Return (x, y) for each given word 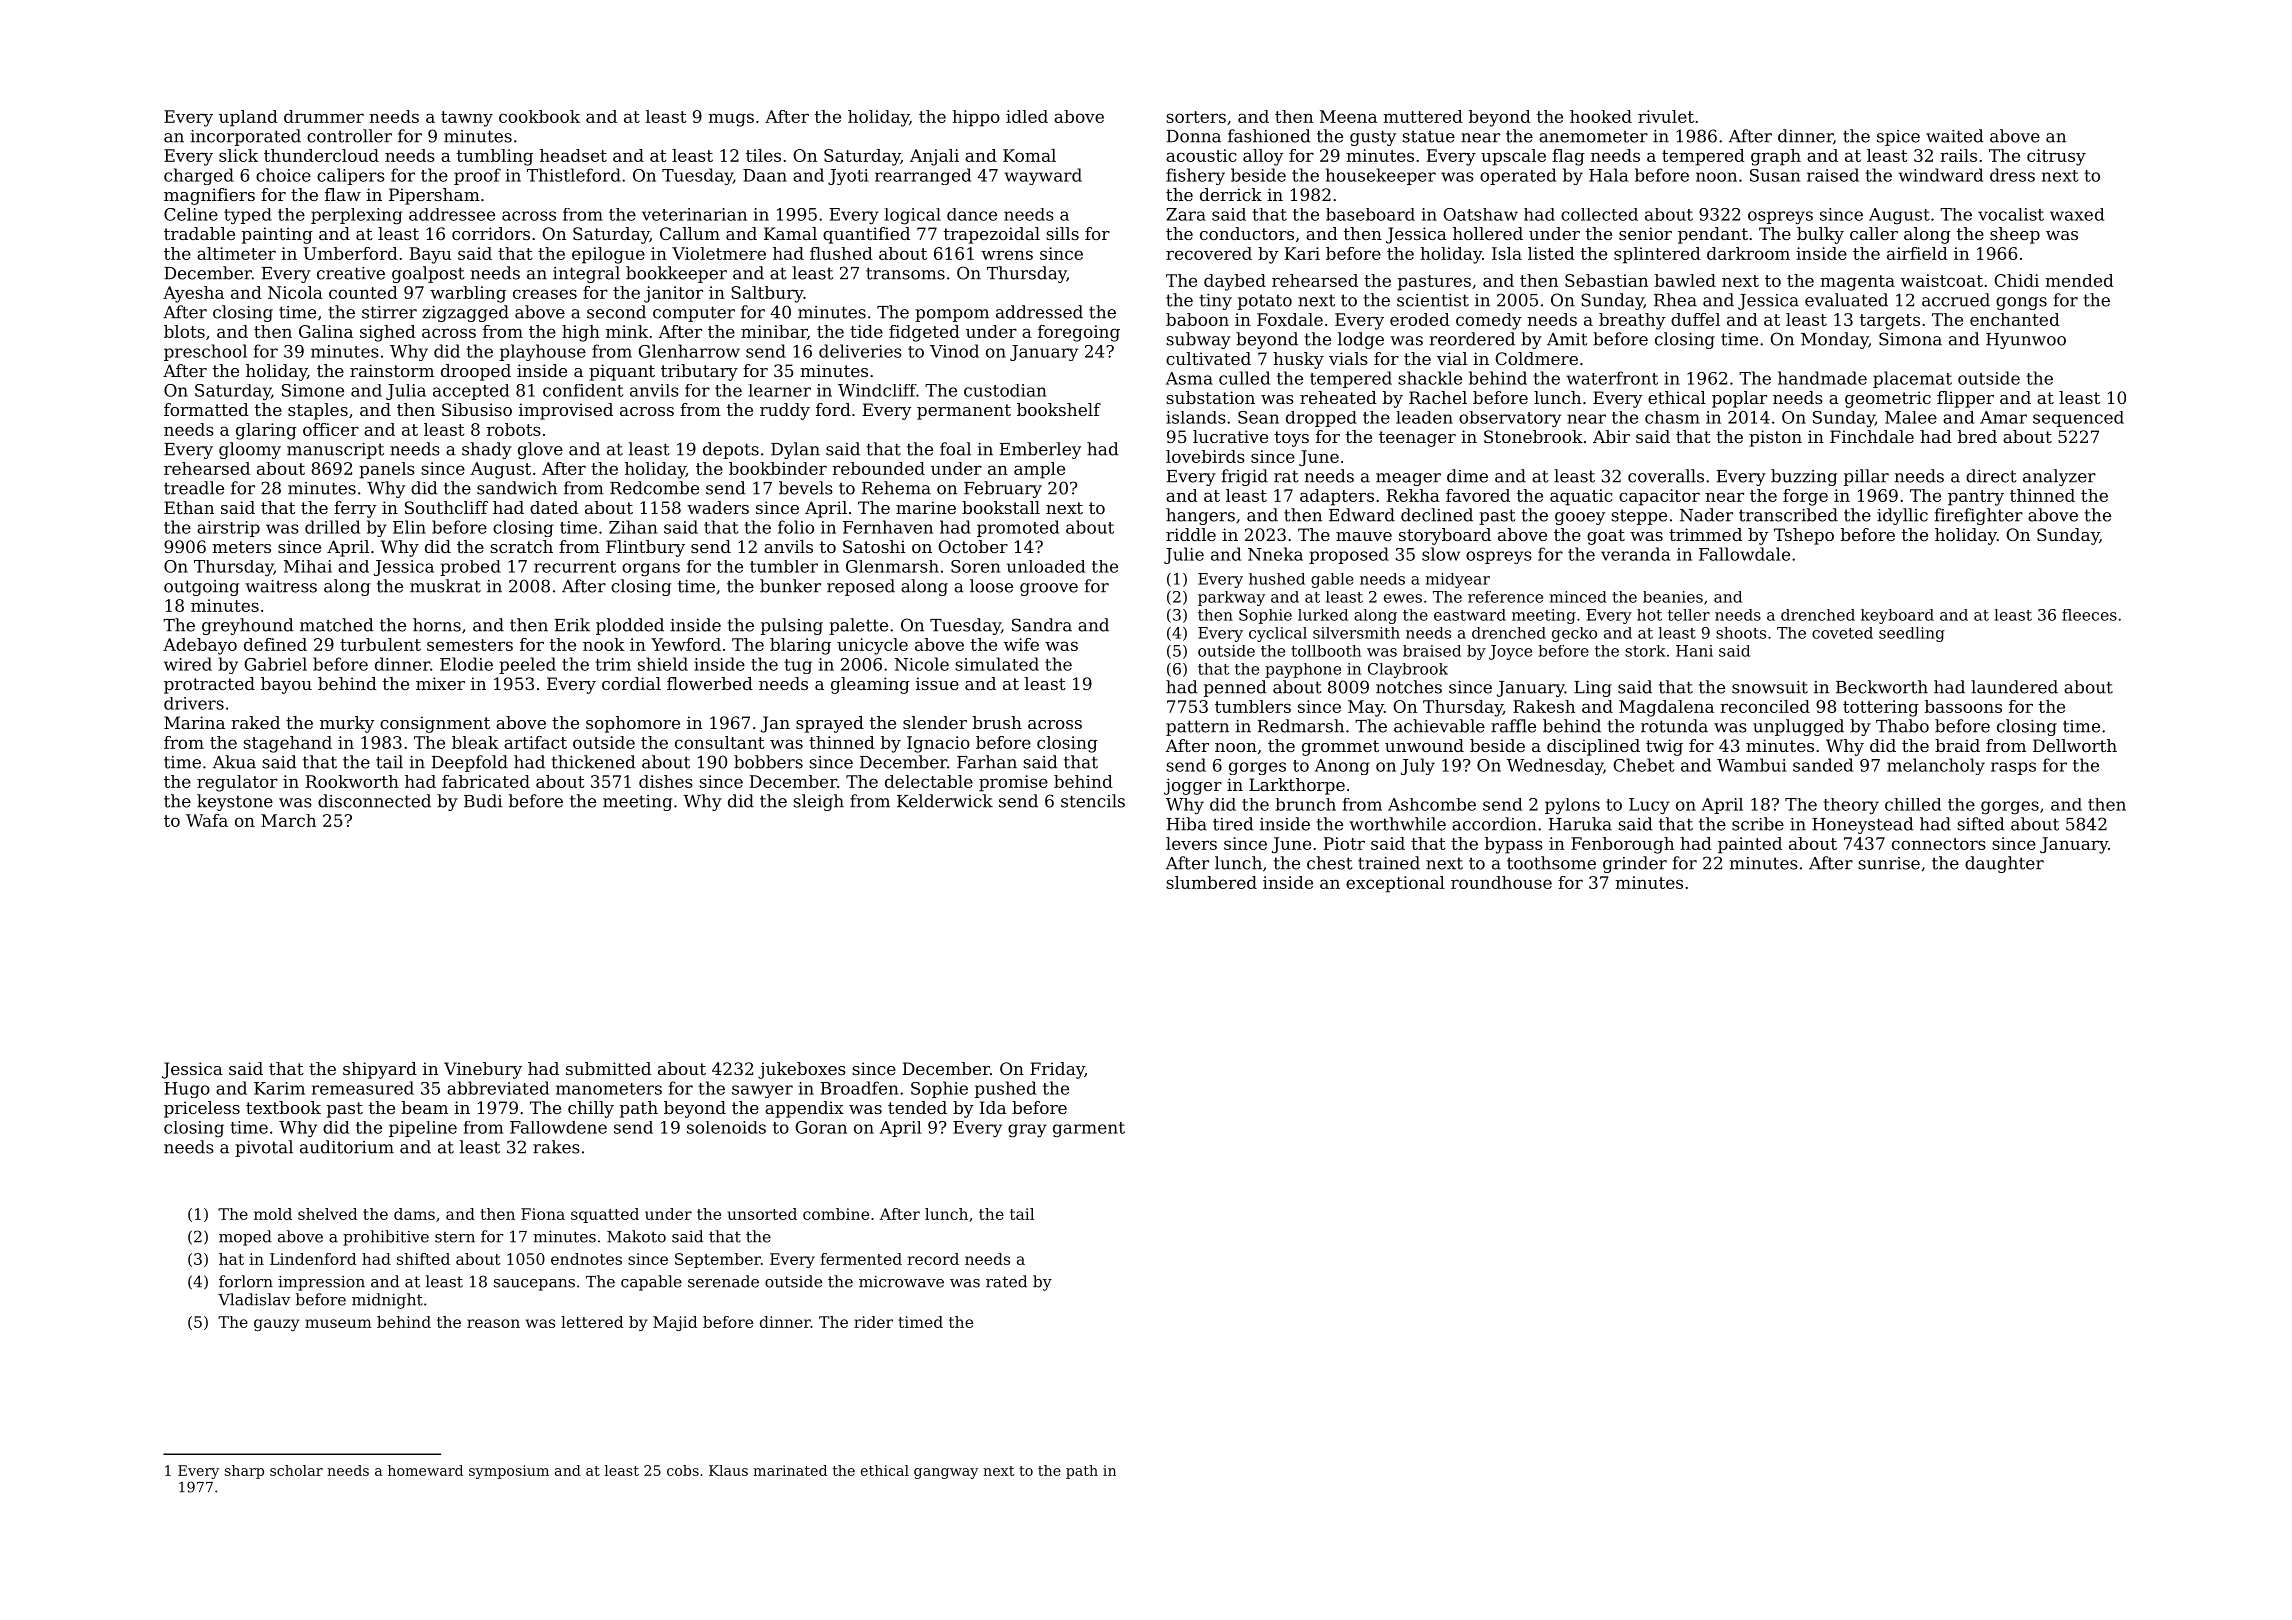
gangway (946, 1473)
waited (1954, 136)
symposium (509, 1472)
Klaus (728, 1470)
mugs (731, 120)
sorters (1196, 117)
